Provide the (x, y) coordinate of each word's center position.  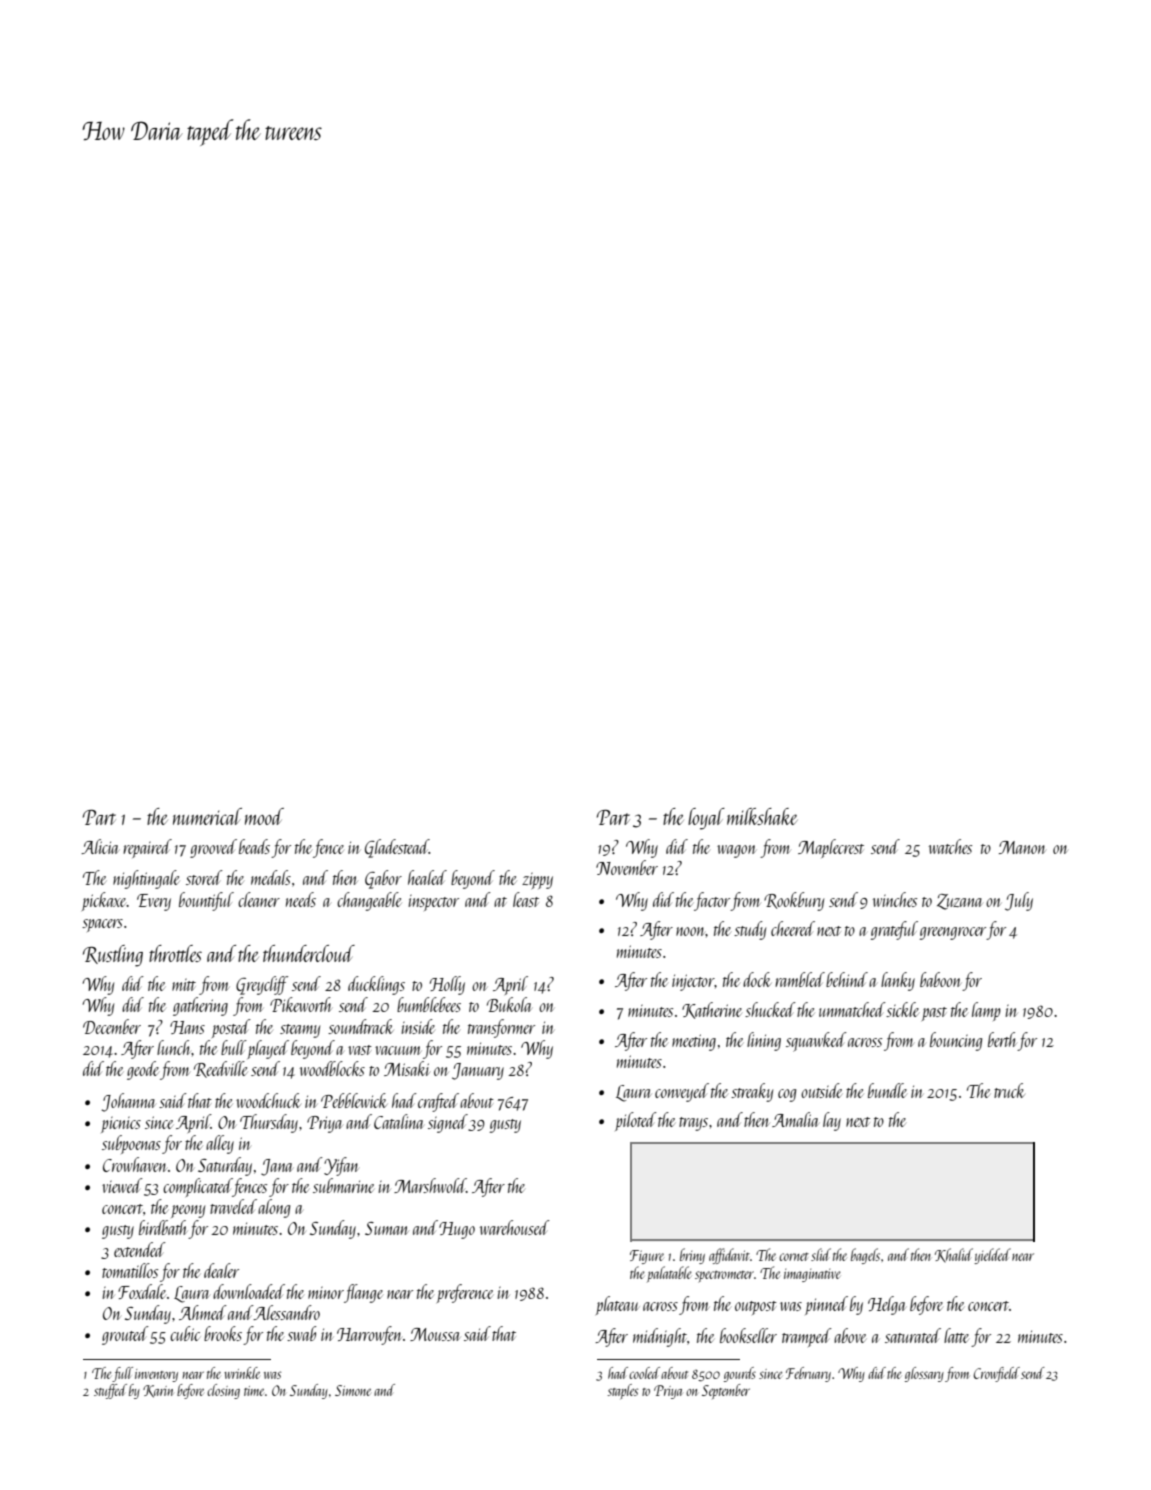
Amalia (795, 1119)
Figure (647, 1257)
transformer (501, 1028)
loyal (706, 819)
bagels (865, 1256)
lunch (174, 1047)
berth (1002, 1039)
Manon (1022, 847)
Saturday (225, 1166)
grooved (213, 848)
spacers (102, 925)
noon (691, 931)
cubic (185, 1333)
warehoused (514, 1227)
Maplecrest (831, 848)
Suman (387, 1228)
